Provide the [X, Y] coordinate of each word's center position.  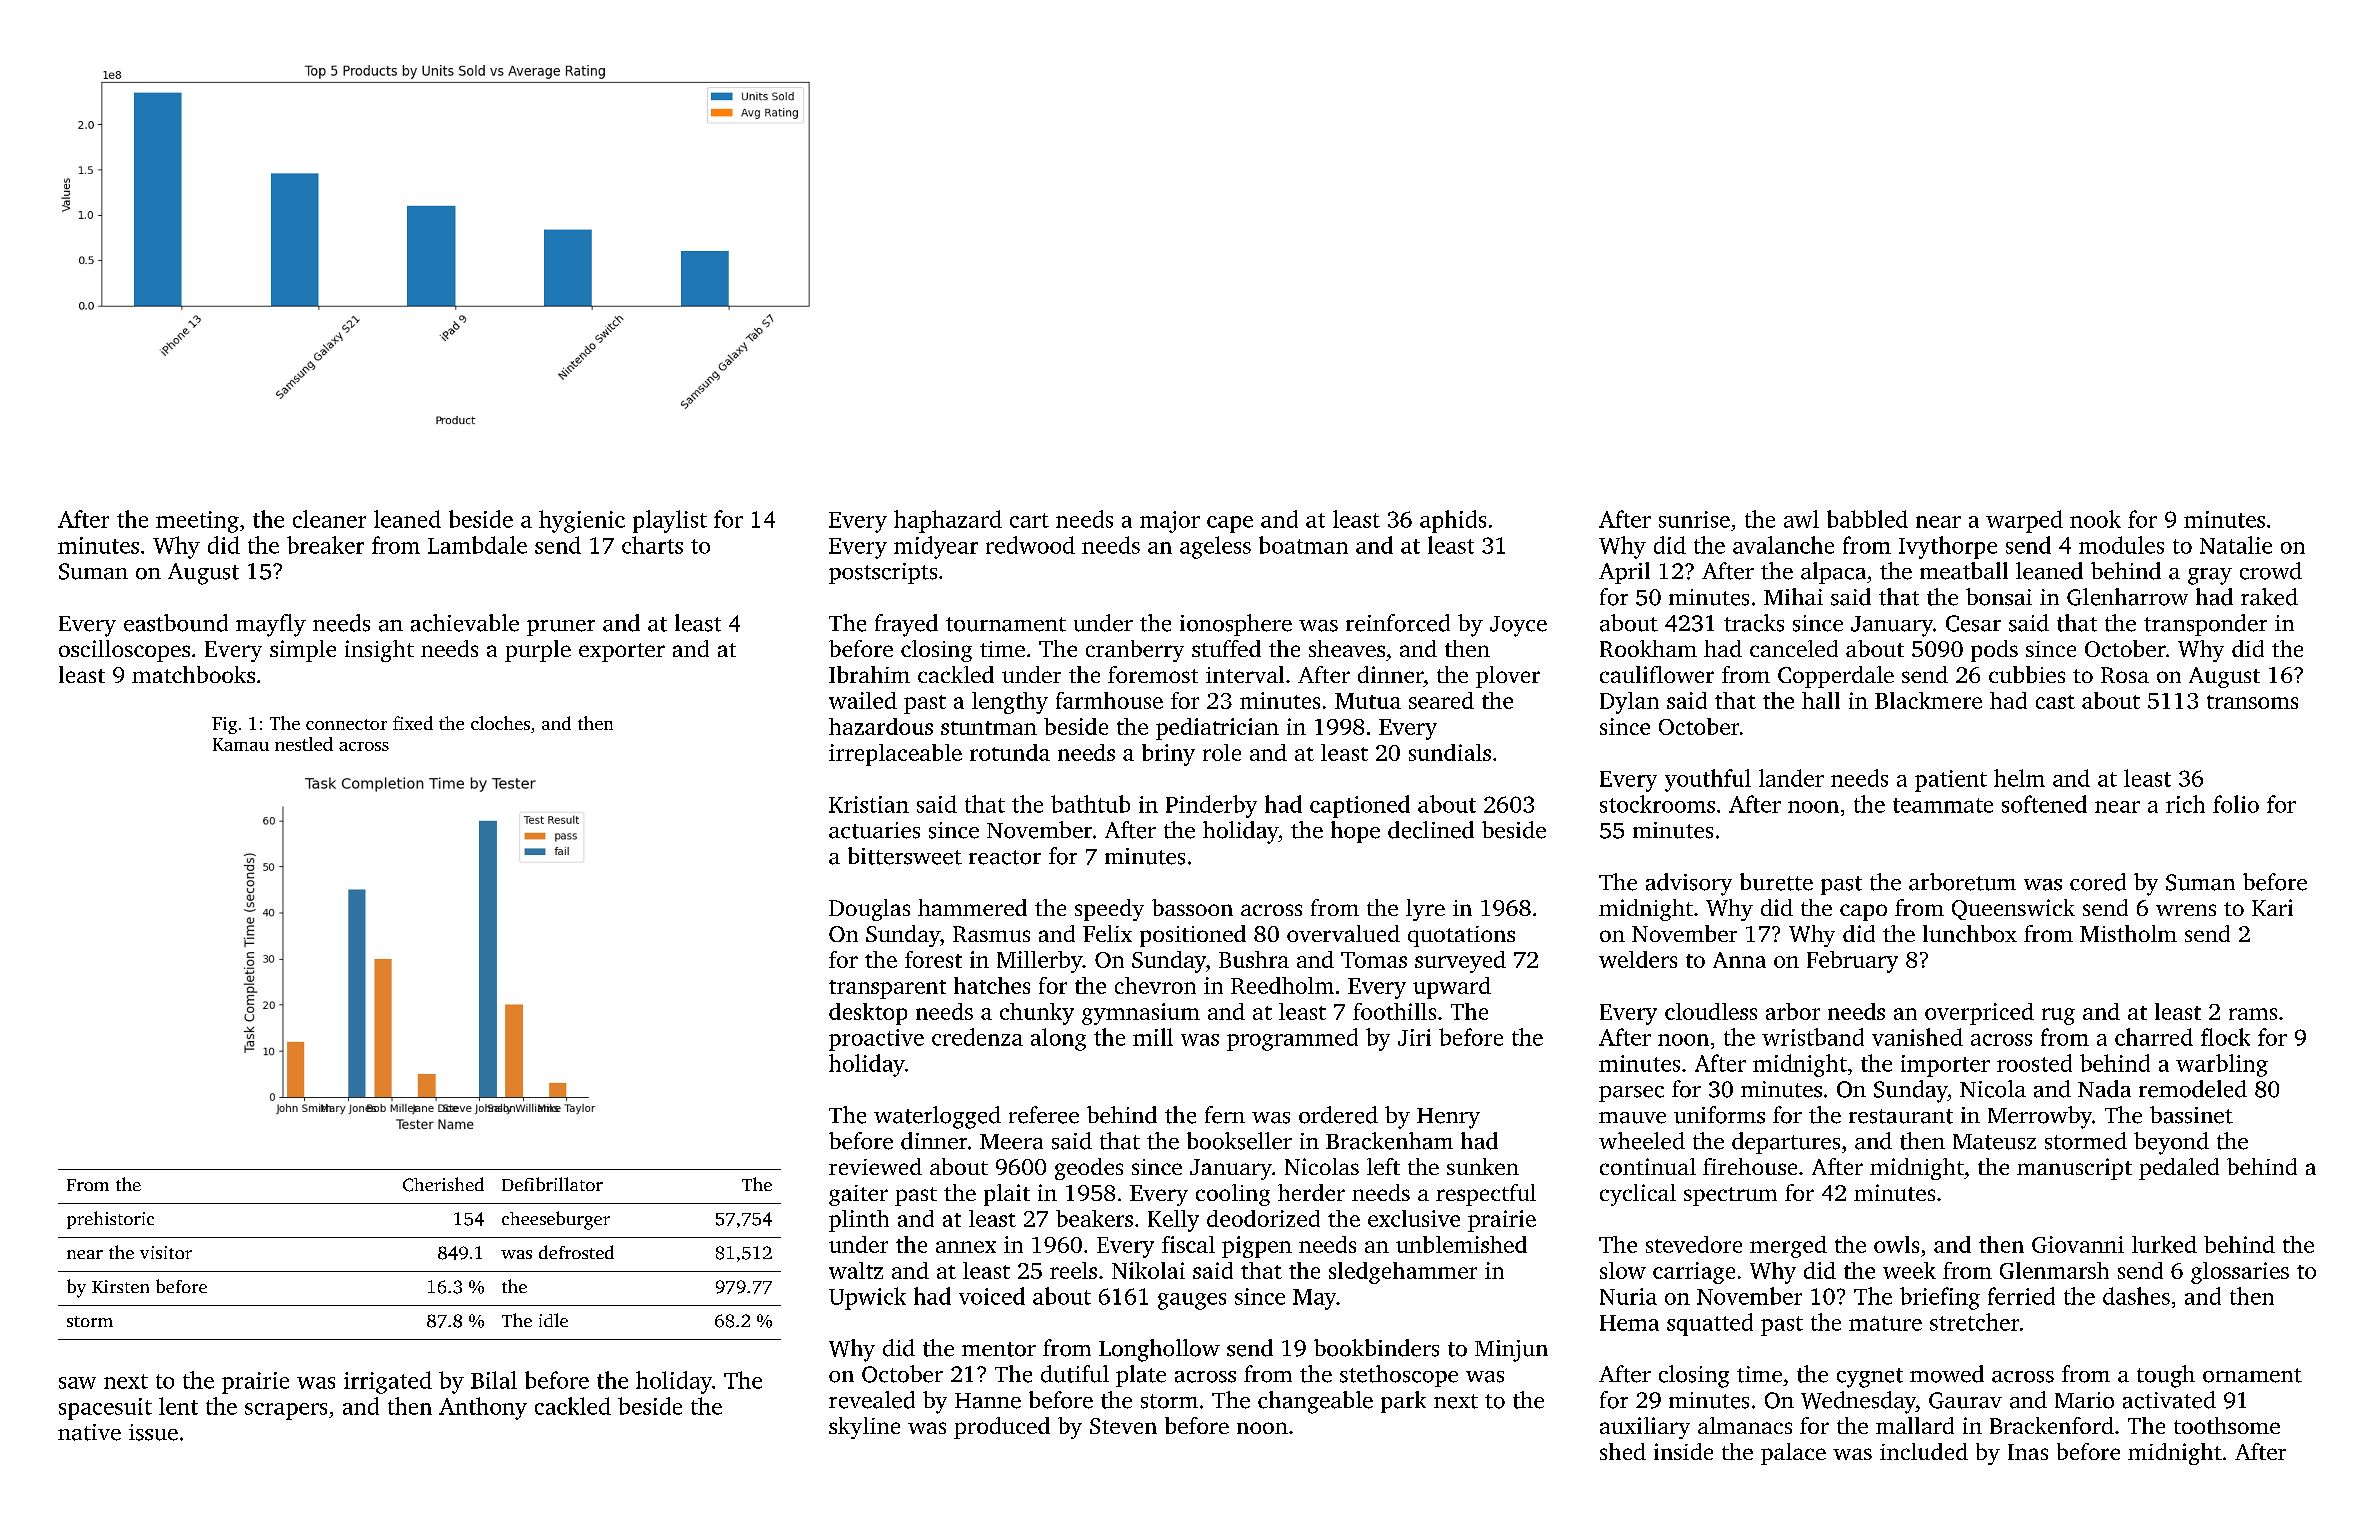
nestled [304, 744]
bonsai [1999, 597]
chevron [1155, 985]
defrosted [576, 1252]
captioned [1360, 806]
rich [2185, 804]
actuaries [874, 830]
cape [1230, 524]
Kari [2272, 907]
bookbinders [1376, 1348]
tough [2166, 1376]
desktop [868, 1014]
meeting [197, 522]
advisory [1689, 884]
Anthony [483, 1408]
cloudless [1711, 1011]
